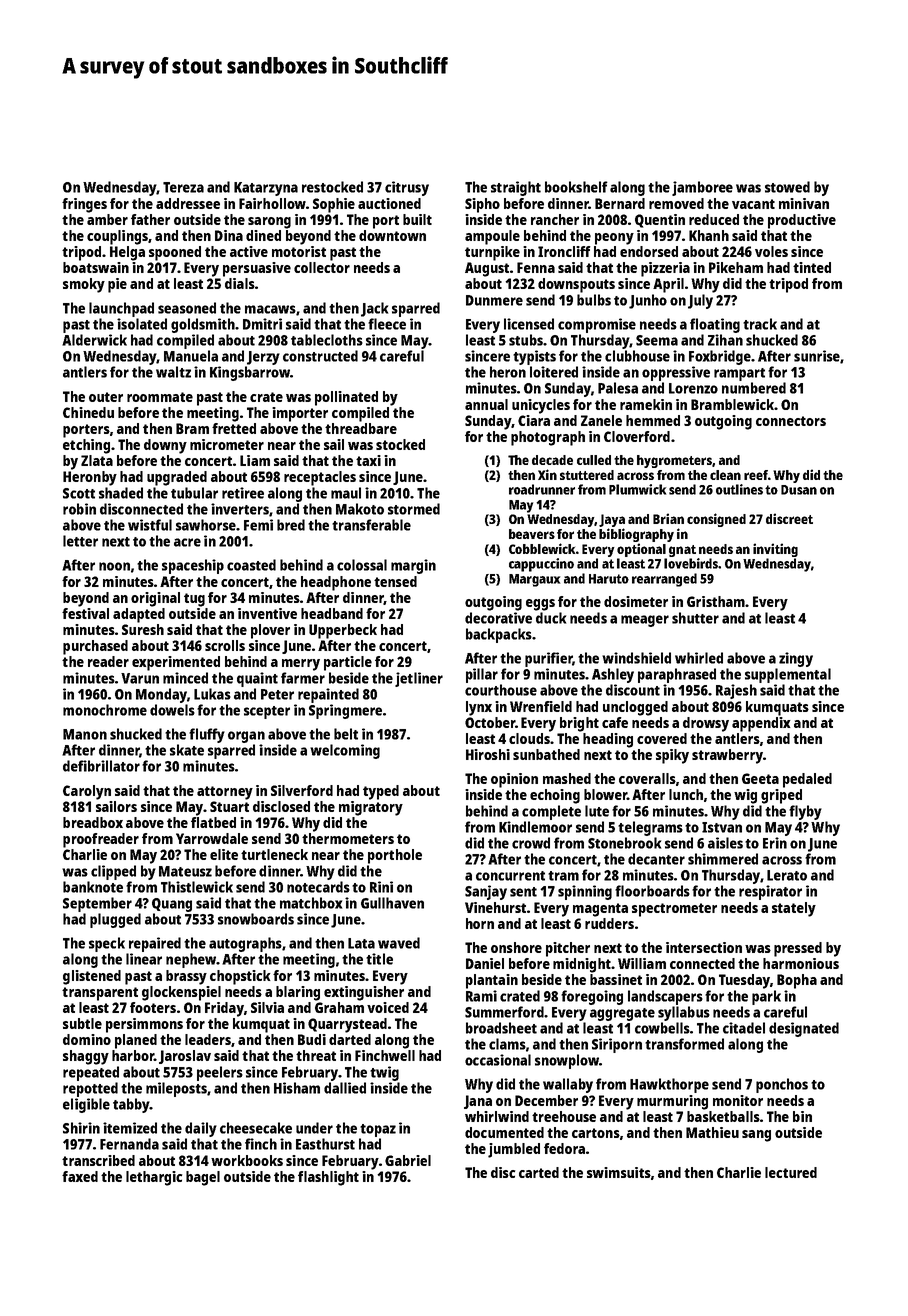  I want to click on Tereza, so click(183, 187).
